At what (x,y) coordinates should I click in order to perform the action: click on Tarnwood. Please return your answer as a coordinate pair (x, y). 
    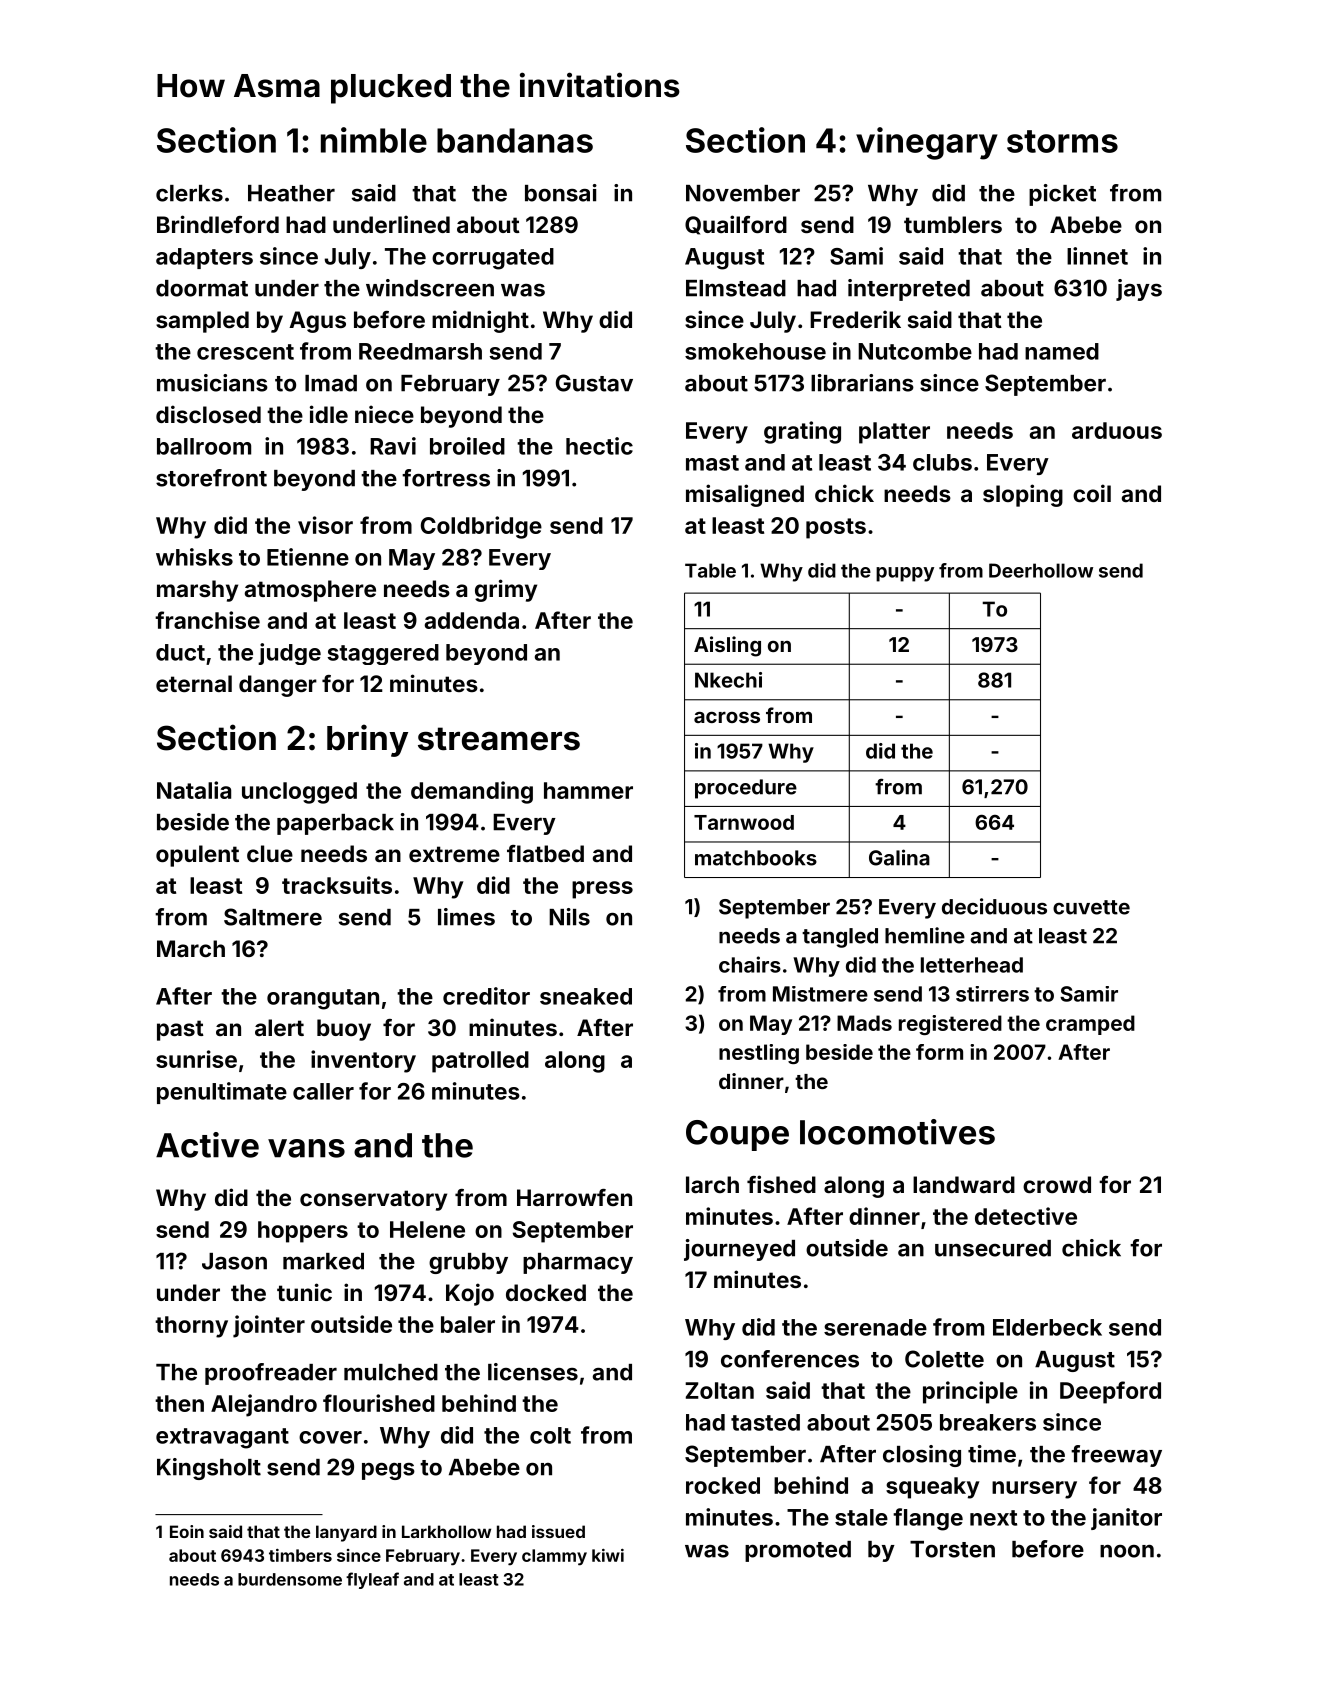
    Looking at the image, I should click on (744, 822).
